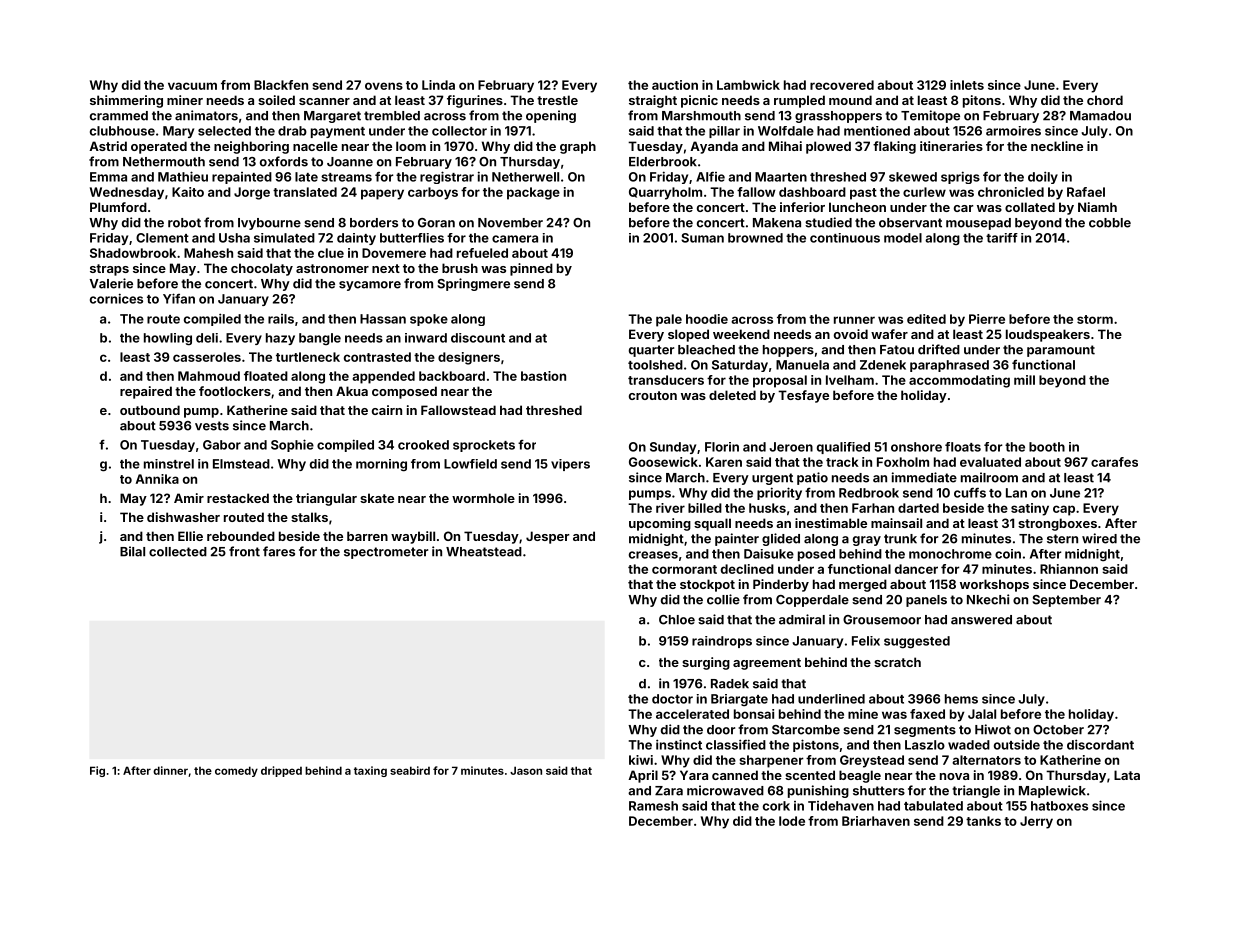 The width and height of the screenshot is (1233, 952). I want to click on bastion, so click(543, 376).
